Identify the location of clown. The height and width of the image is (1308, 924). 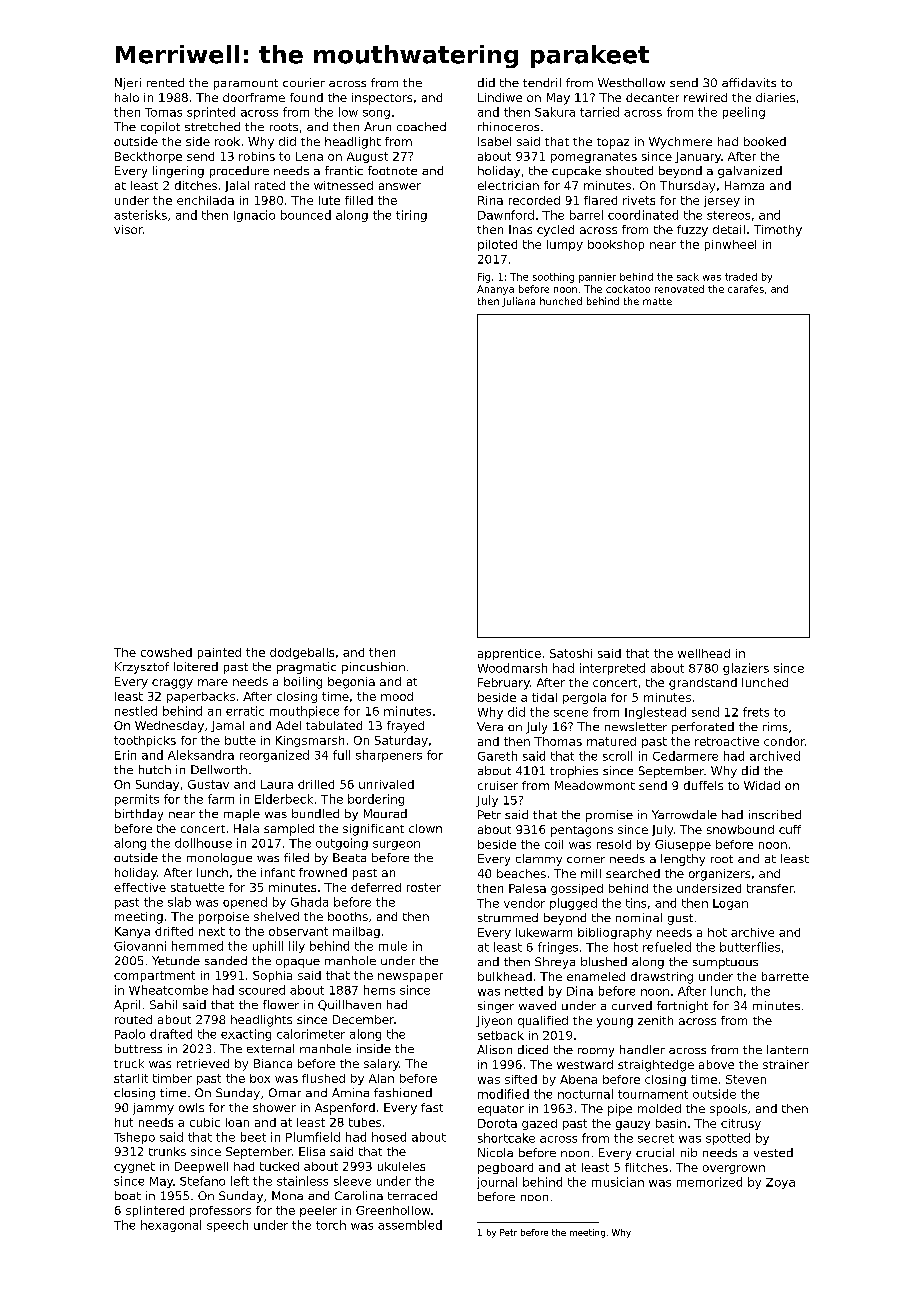
(425, 828).
